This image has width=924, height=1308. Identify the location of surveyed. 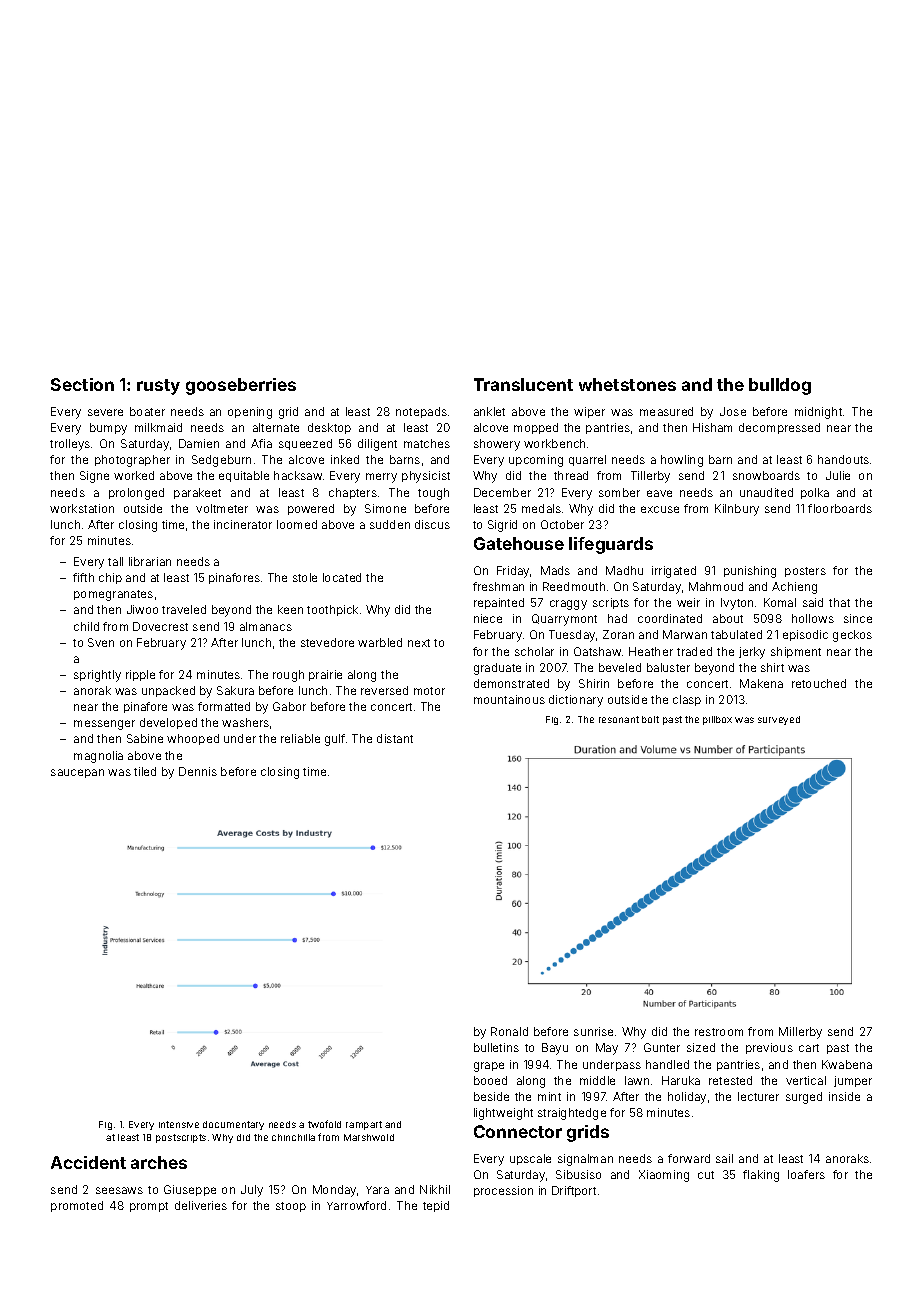
(779, 720).
